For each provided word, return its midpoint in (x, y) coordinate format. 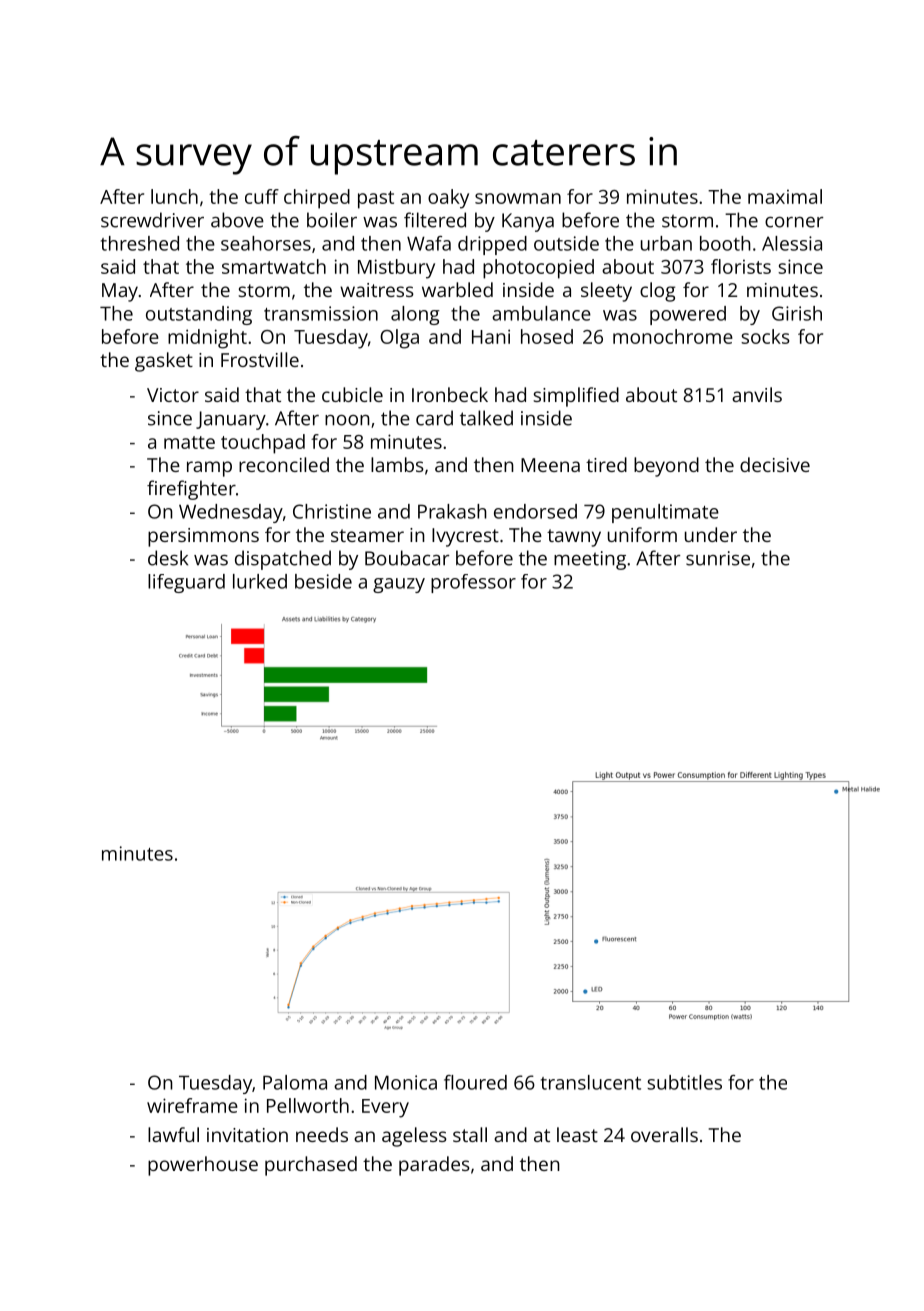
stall (470, 1134)
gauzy (399, 585)
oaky (448, 199)
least (577, 1134)
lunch (174, 196)
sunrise (718, 558)
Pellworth (308, 1105)
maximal (785, 196)
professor (473, 583)
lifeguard (186, 583)
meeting (590, 560)
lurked (260, 581)
